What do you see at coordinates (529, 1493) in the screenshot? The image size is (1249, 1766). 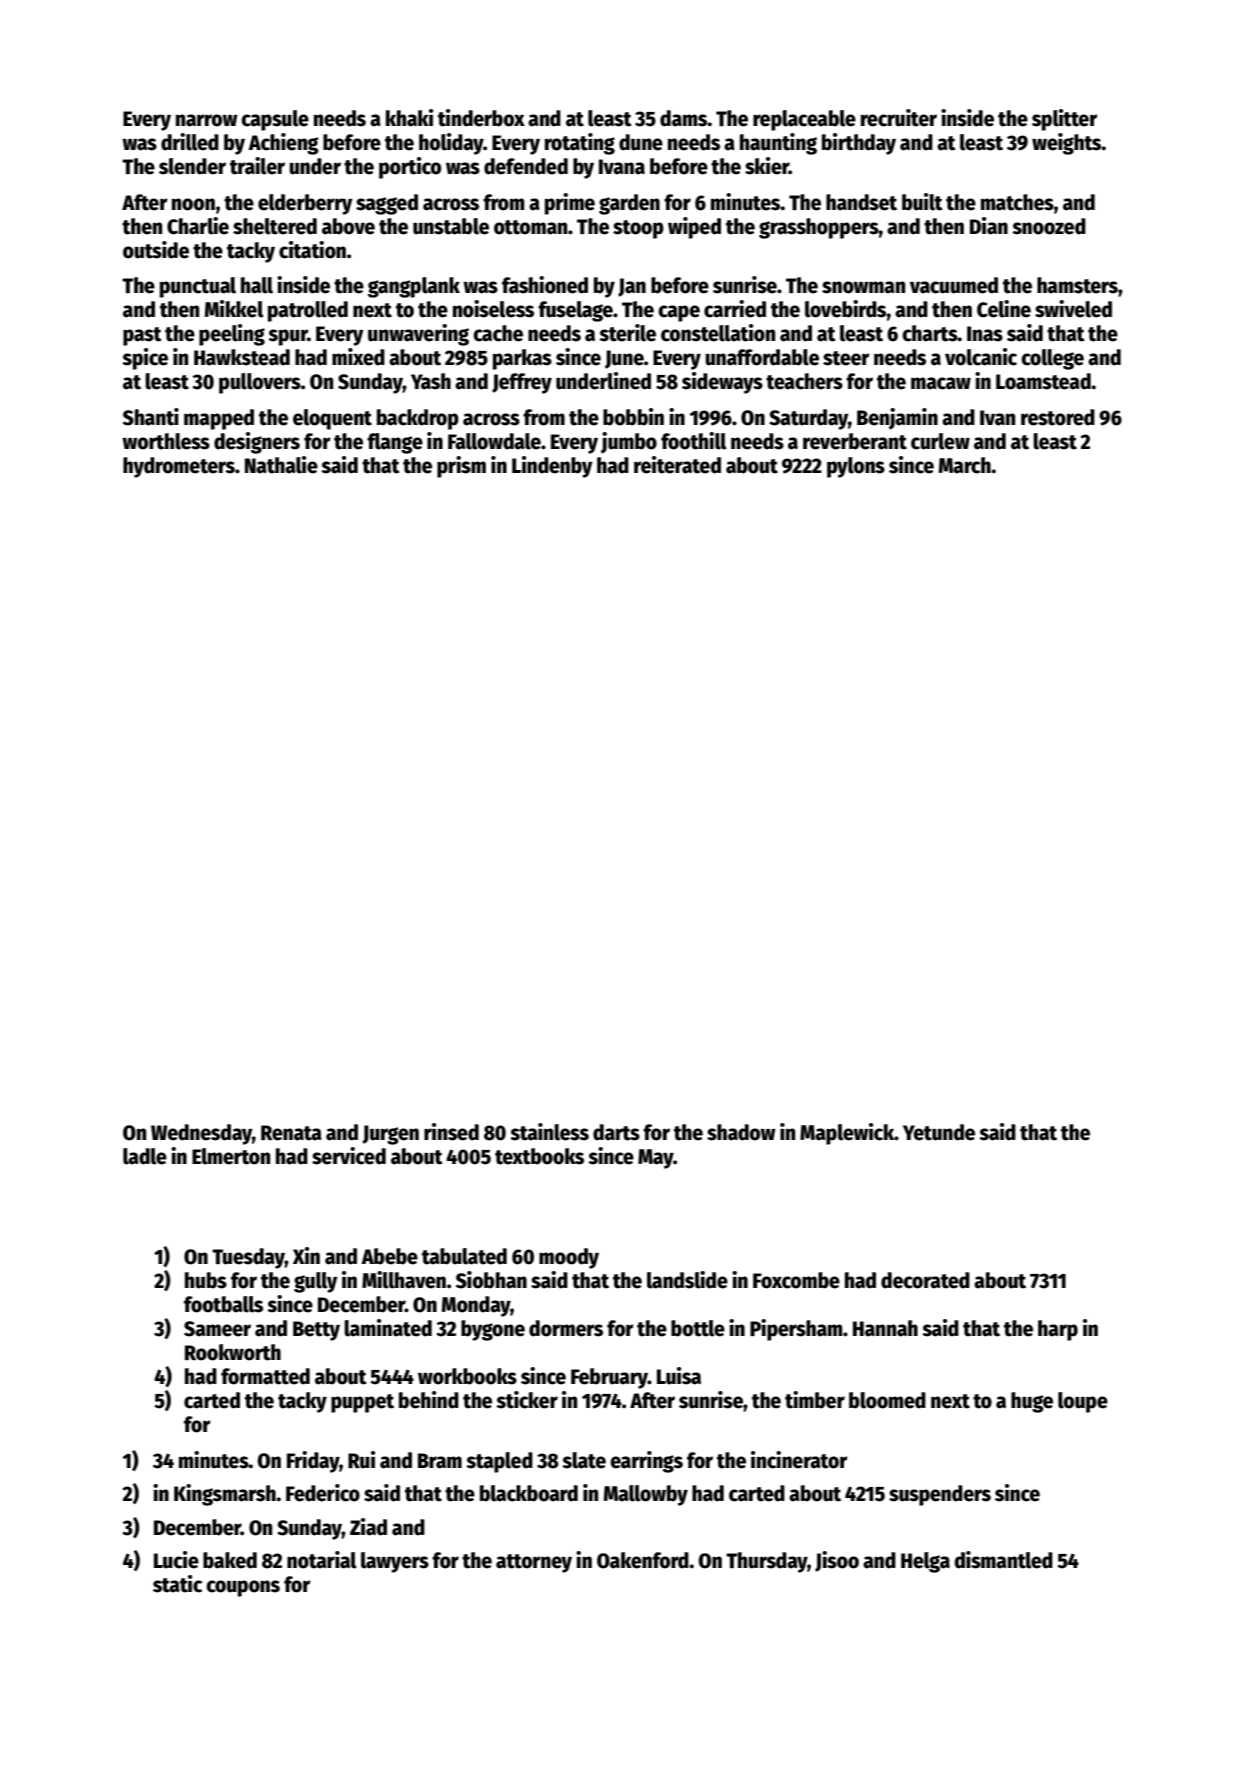 I see `blackboard` at bounding box center [529, 1493].
